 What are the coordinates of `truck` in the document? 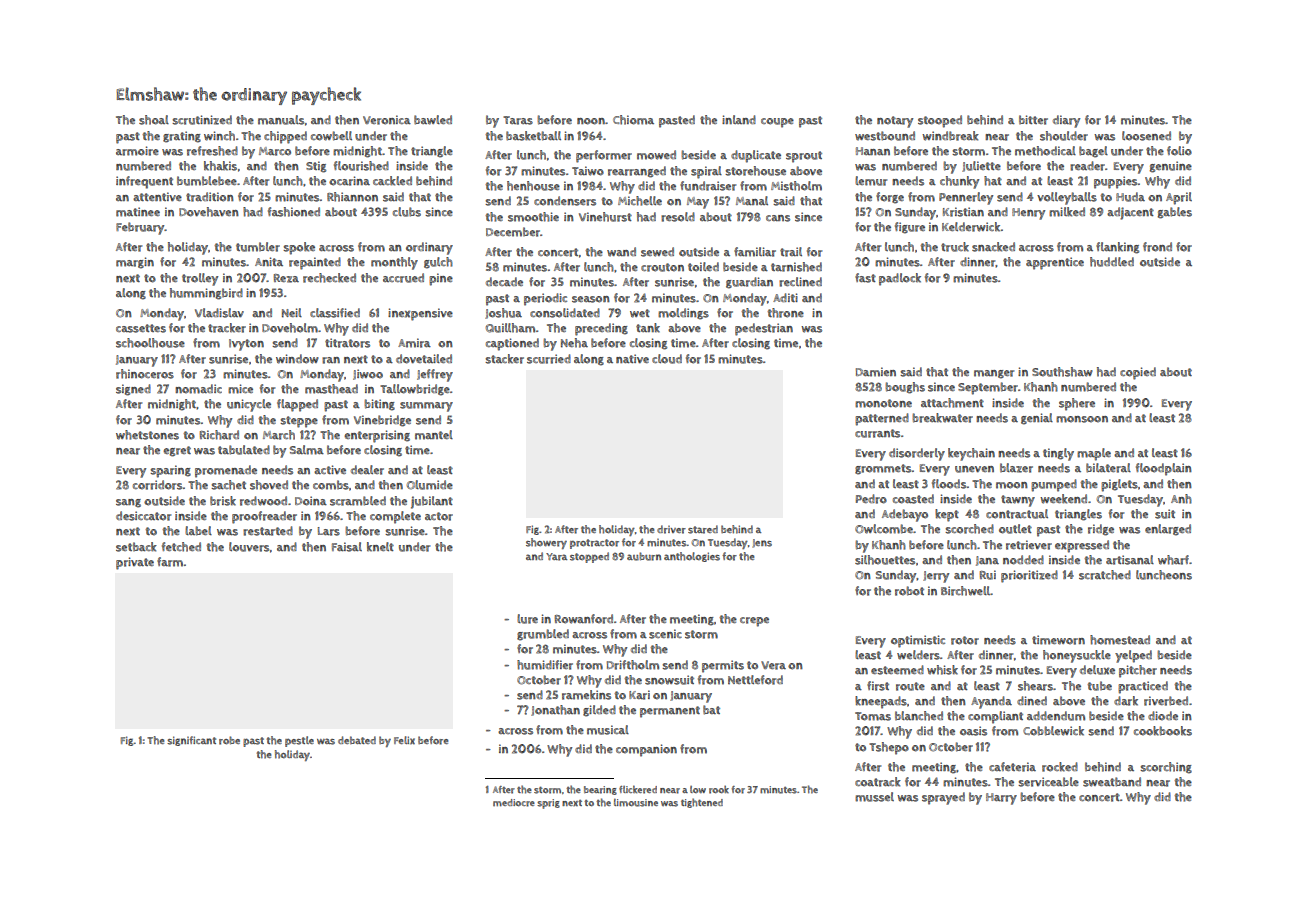 It's located at (955, 247).
